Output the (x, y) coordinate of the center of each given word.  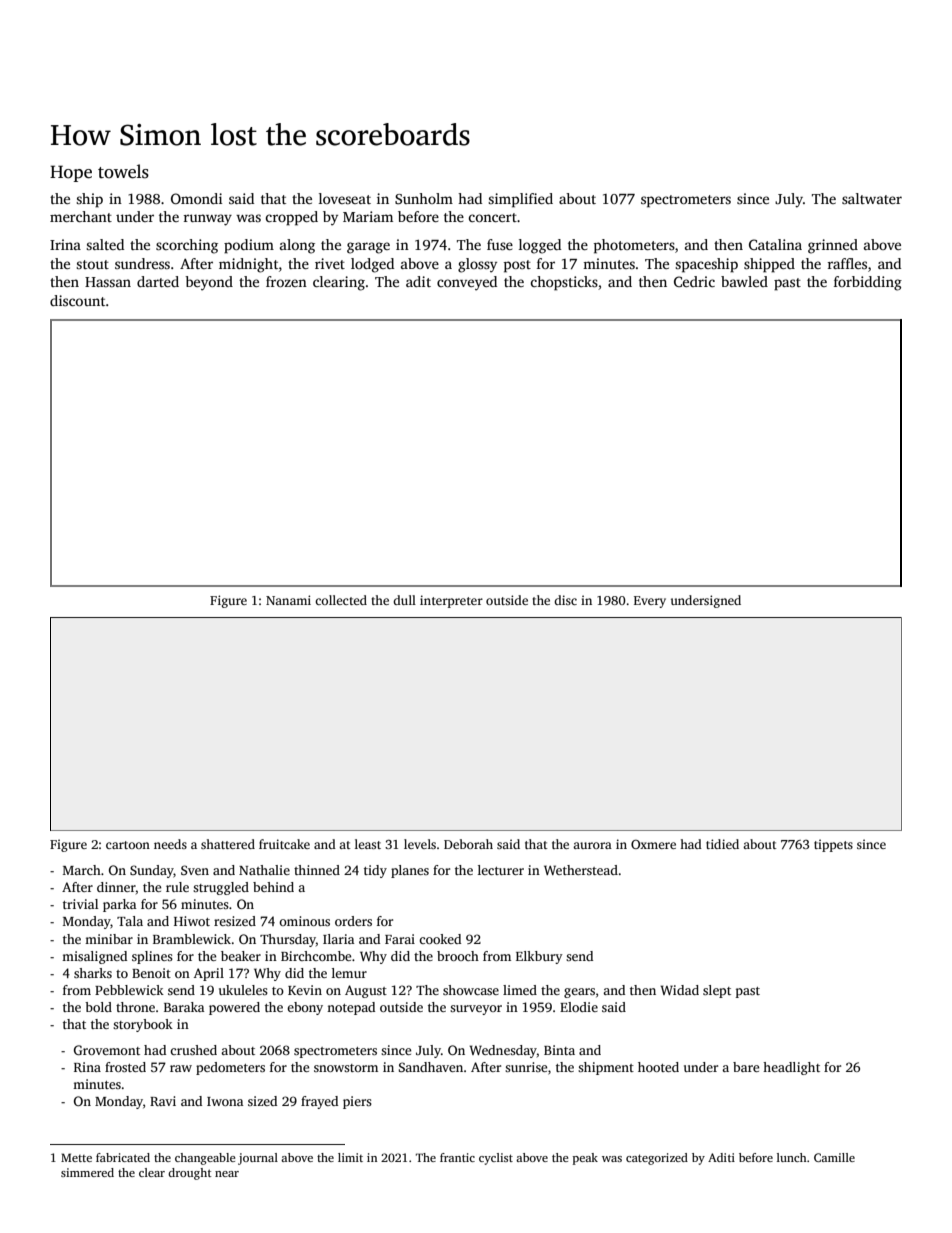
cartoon (128, 845)
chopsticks (564, 283)
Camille (834, 1157)
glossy (477, 265)
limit (350, 1157)
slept (717, 991)
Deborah (468, 844)
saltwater (872, 198)
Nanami (288, 600)
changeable (205, 1159)
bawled (744, 281)
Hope (71, 173)
